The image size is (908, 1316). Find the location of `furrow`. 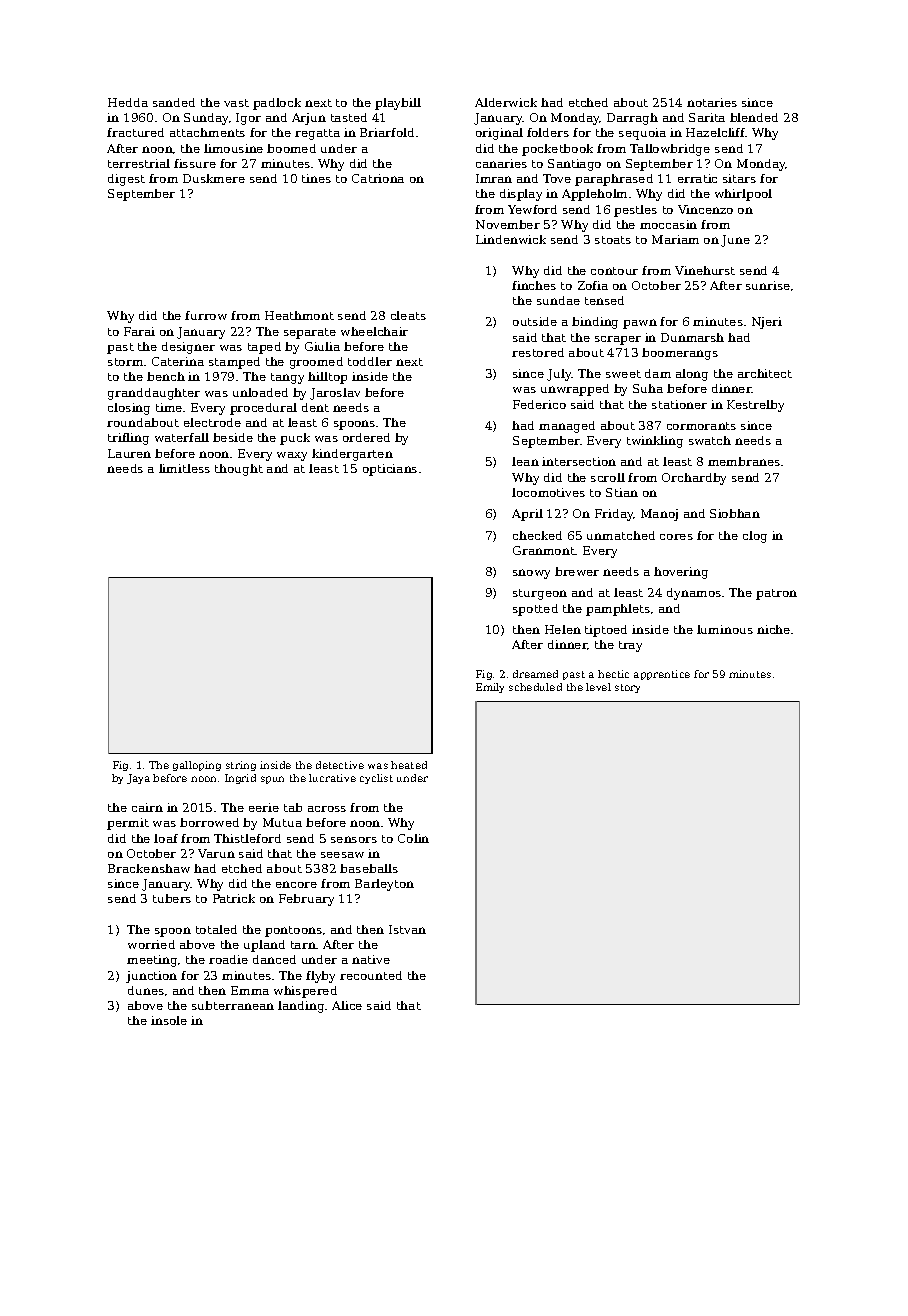

furrow is located at coordinates (206, 315).
